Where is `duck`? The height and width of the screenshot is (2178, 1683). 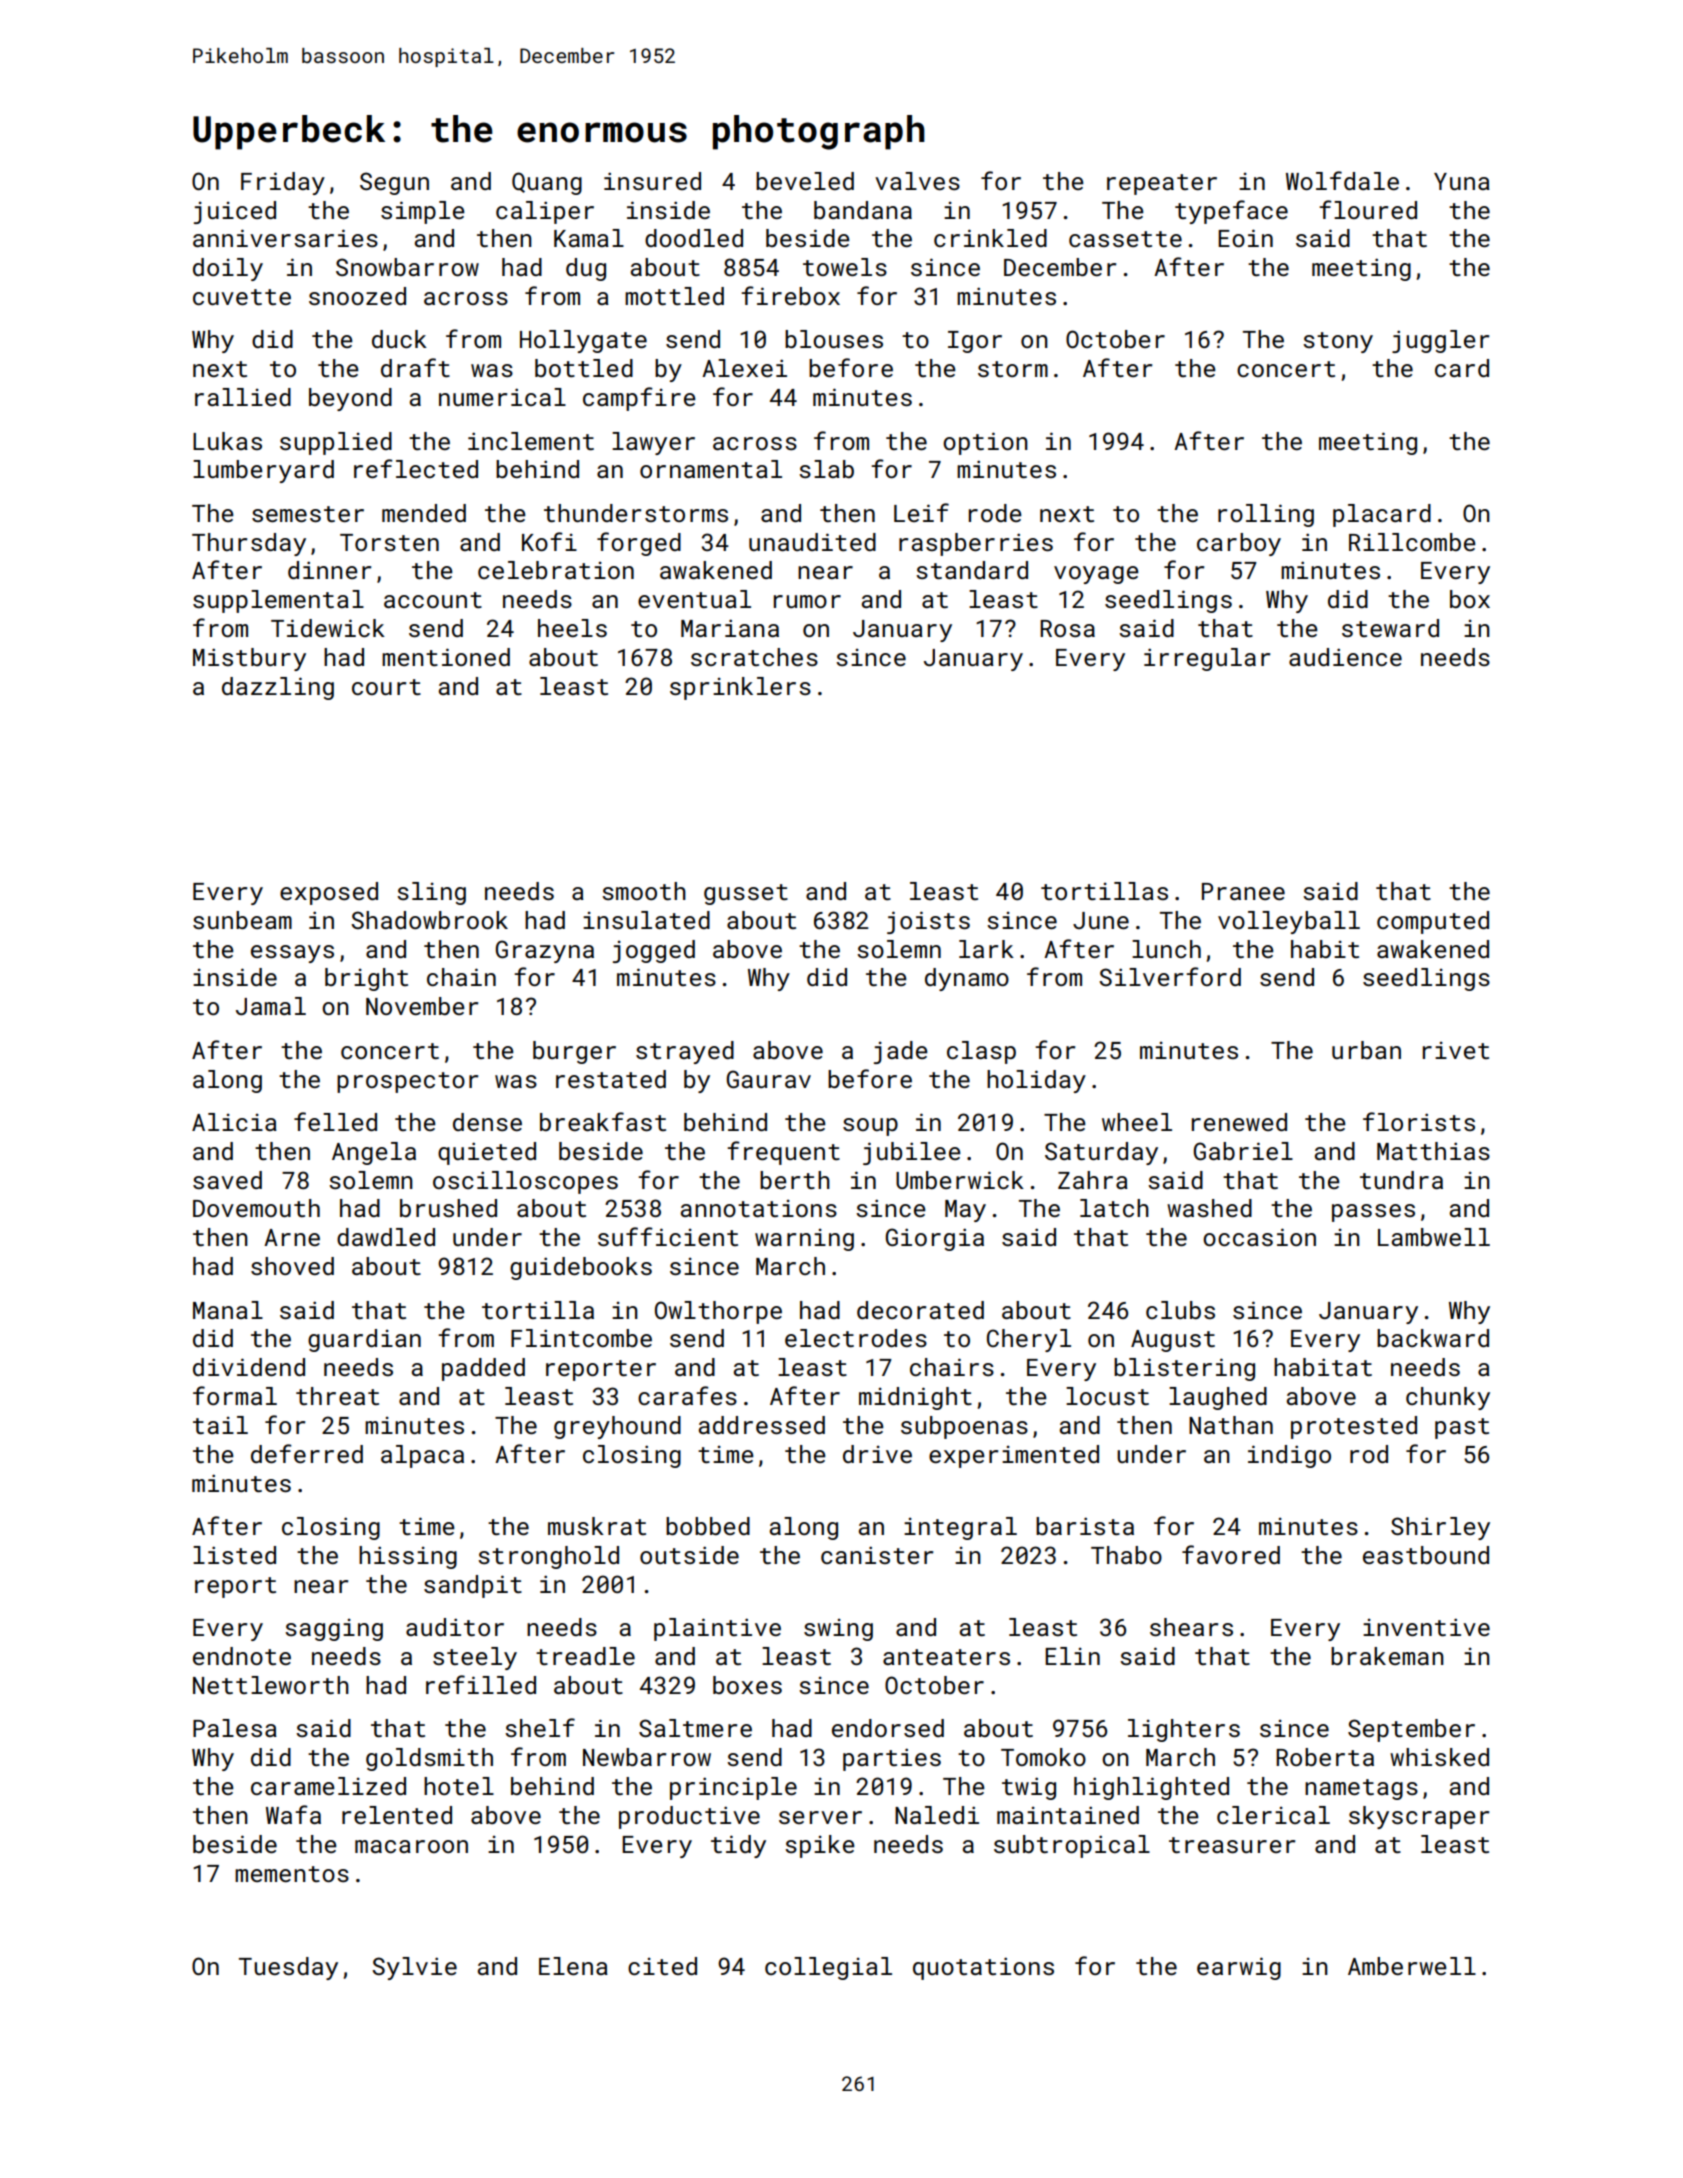 duck is located at coordinates (399, 339).
